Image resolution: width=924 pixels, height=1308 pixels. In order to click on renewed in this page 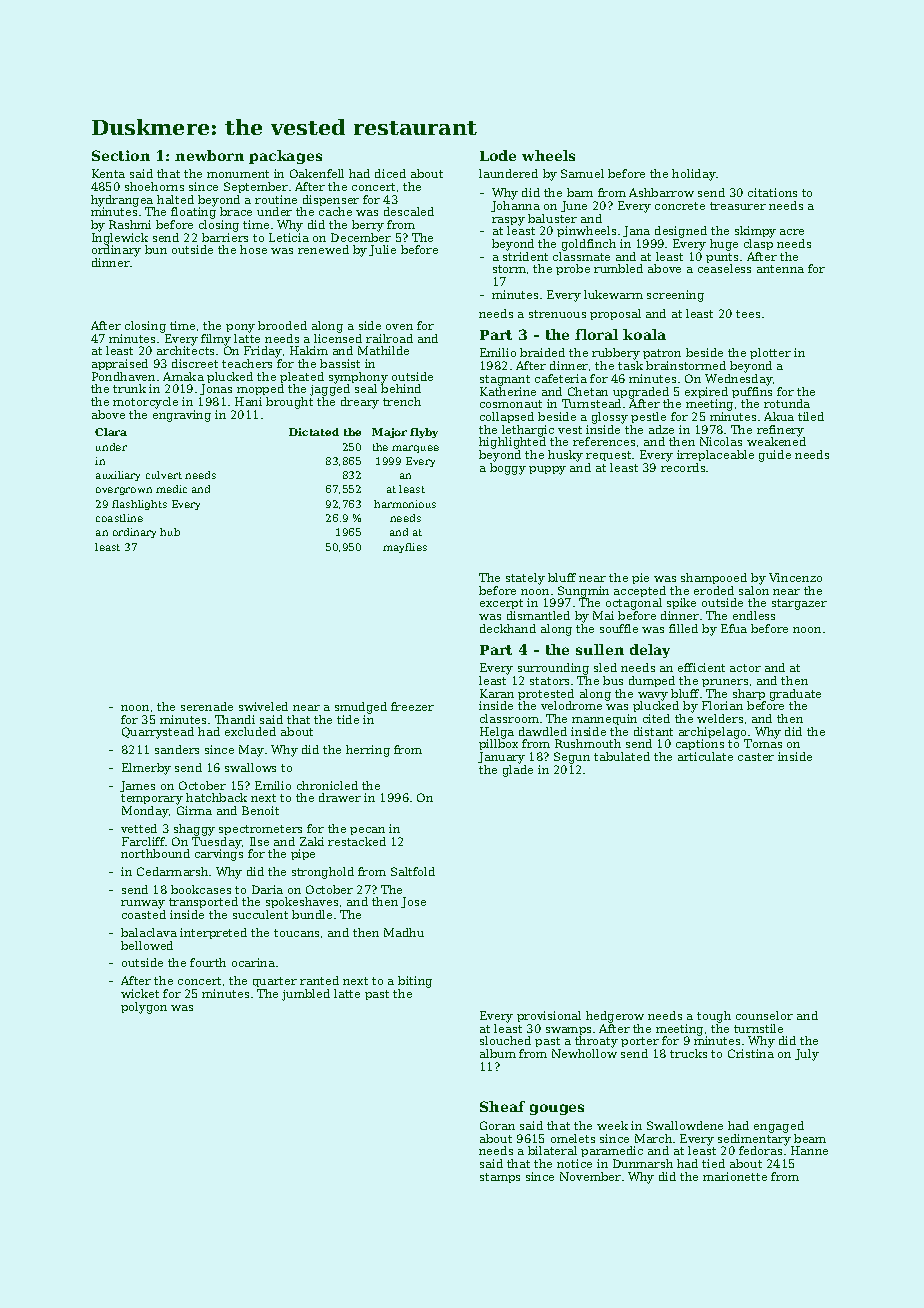, I will do `click(323, 249)`.
